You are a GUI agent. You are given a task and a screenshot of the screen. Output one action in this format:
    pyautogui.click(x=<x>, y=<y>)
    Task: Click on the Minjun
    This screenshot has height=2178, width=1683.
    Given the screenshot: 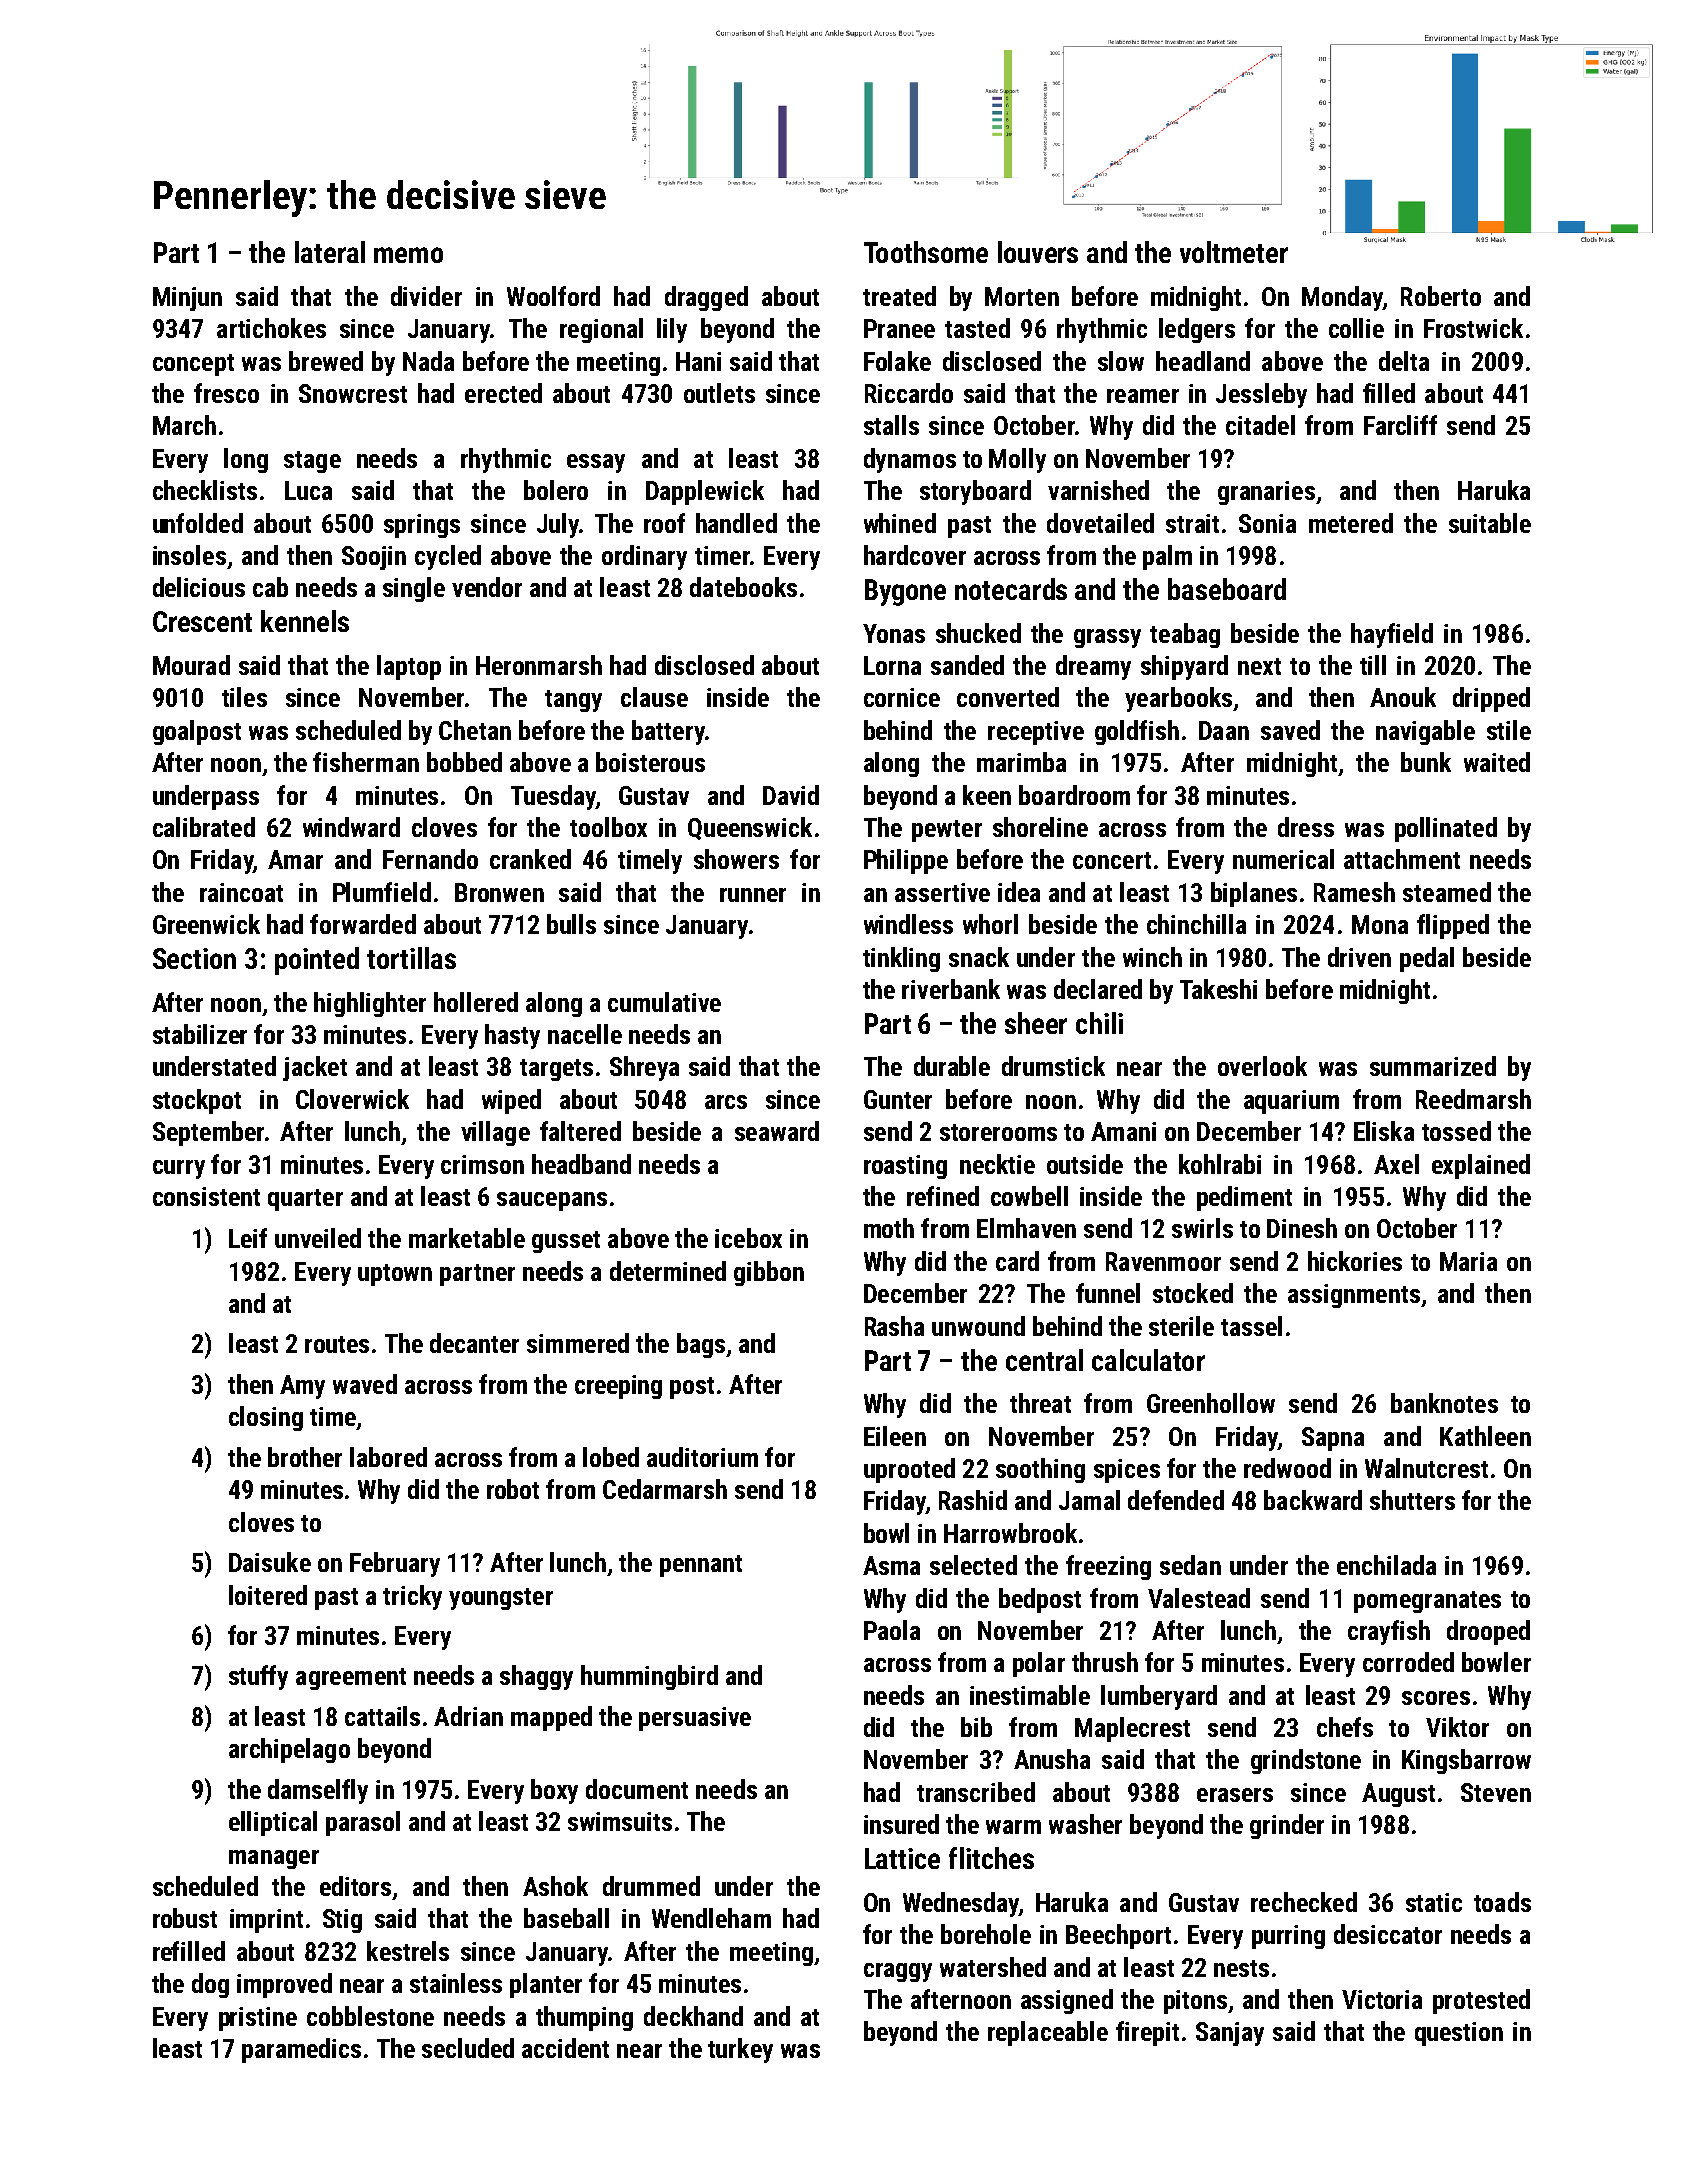 What is the action you would take?
    pyautogui.click(x=187, y=299)
